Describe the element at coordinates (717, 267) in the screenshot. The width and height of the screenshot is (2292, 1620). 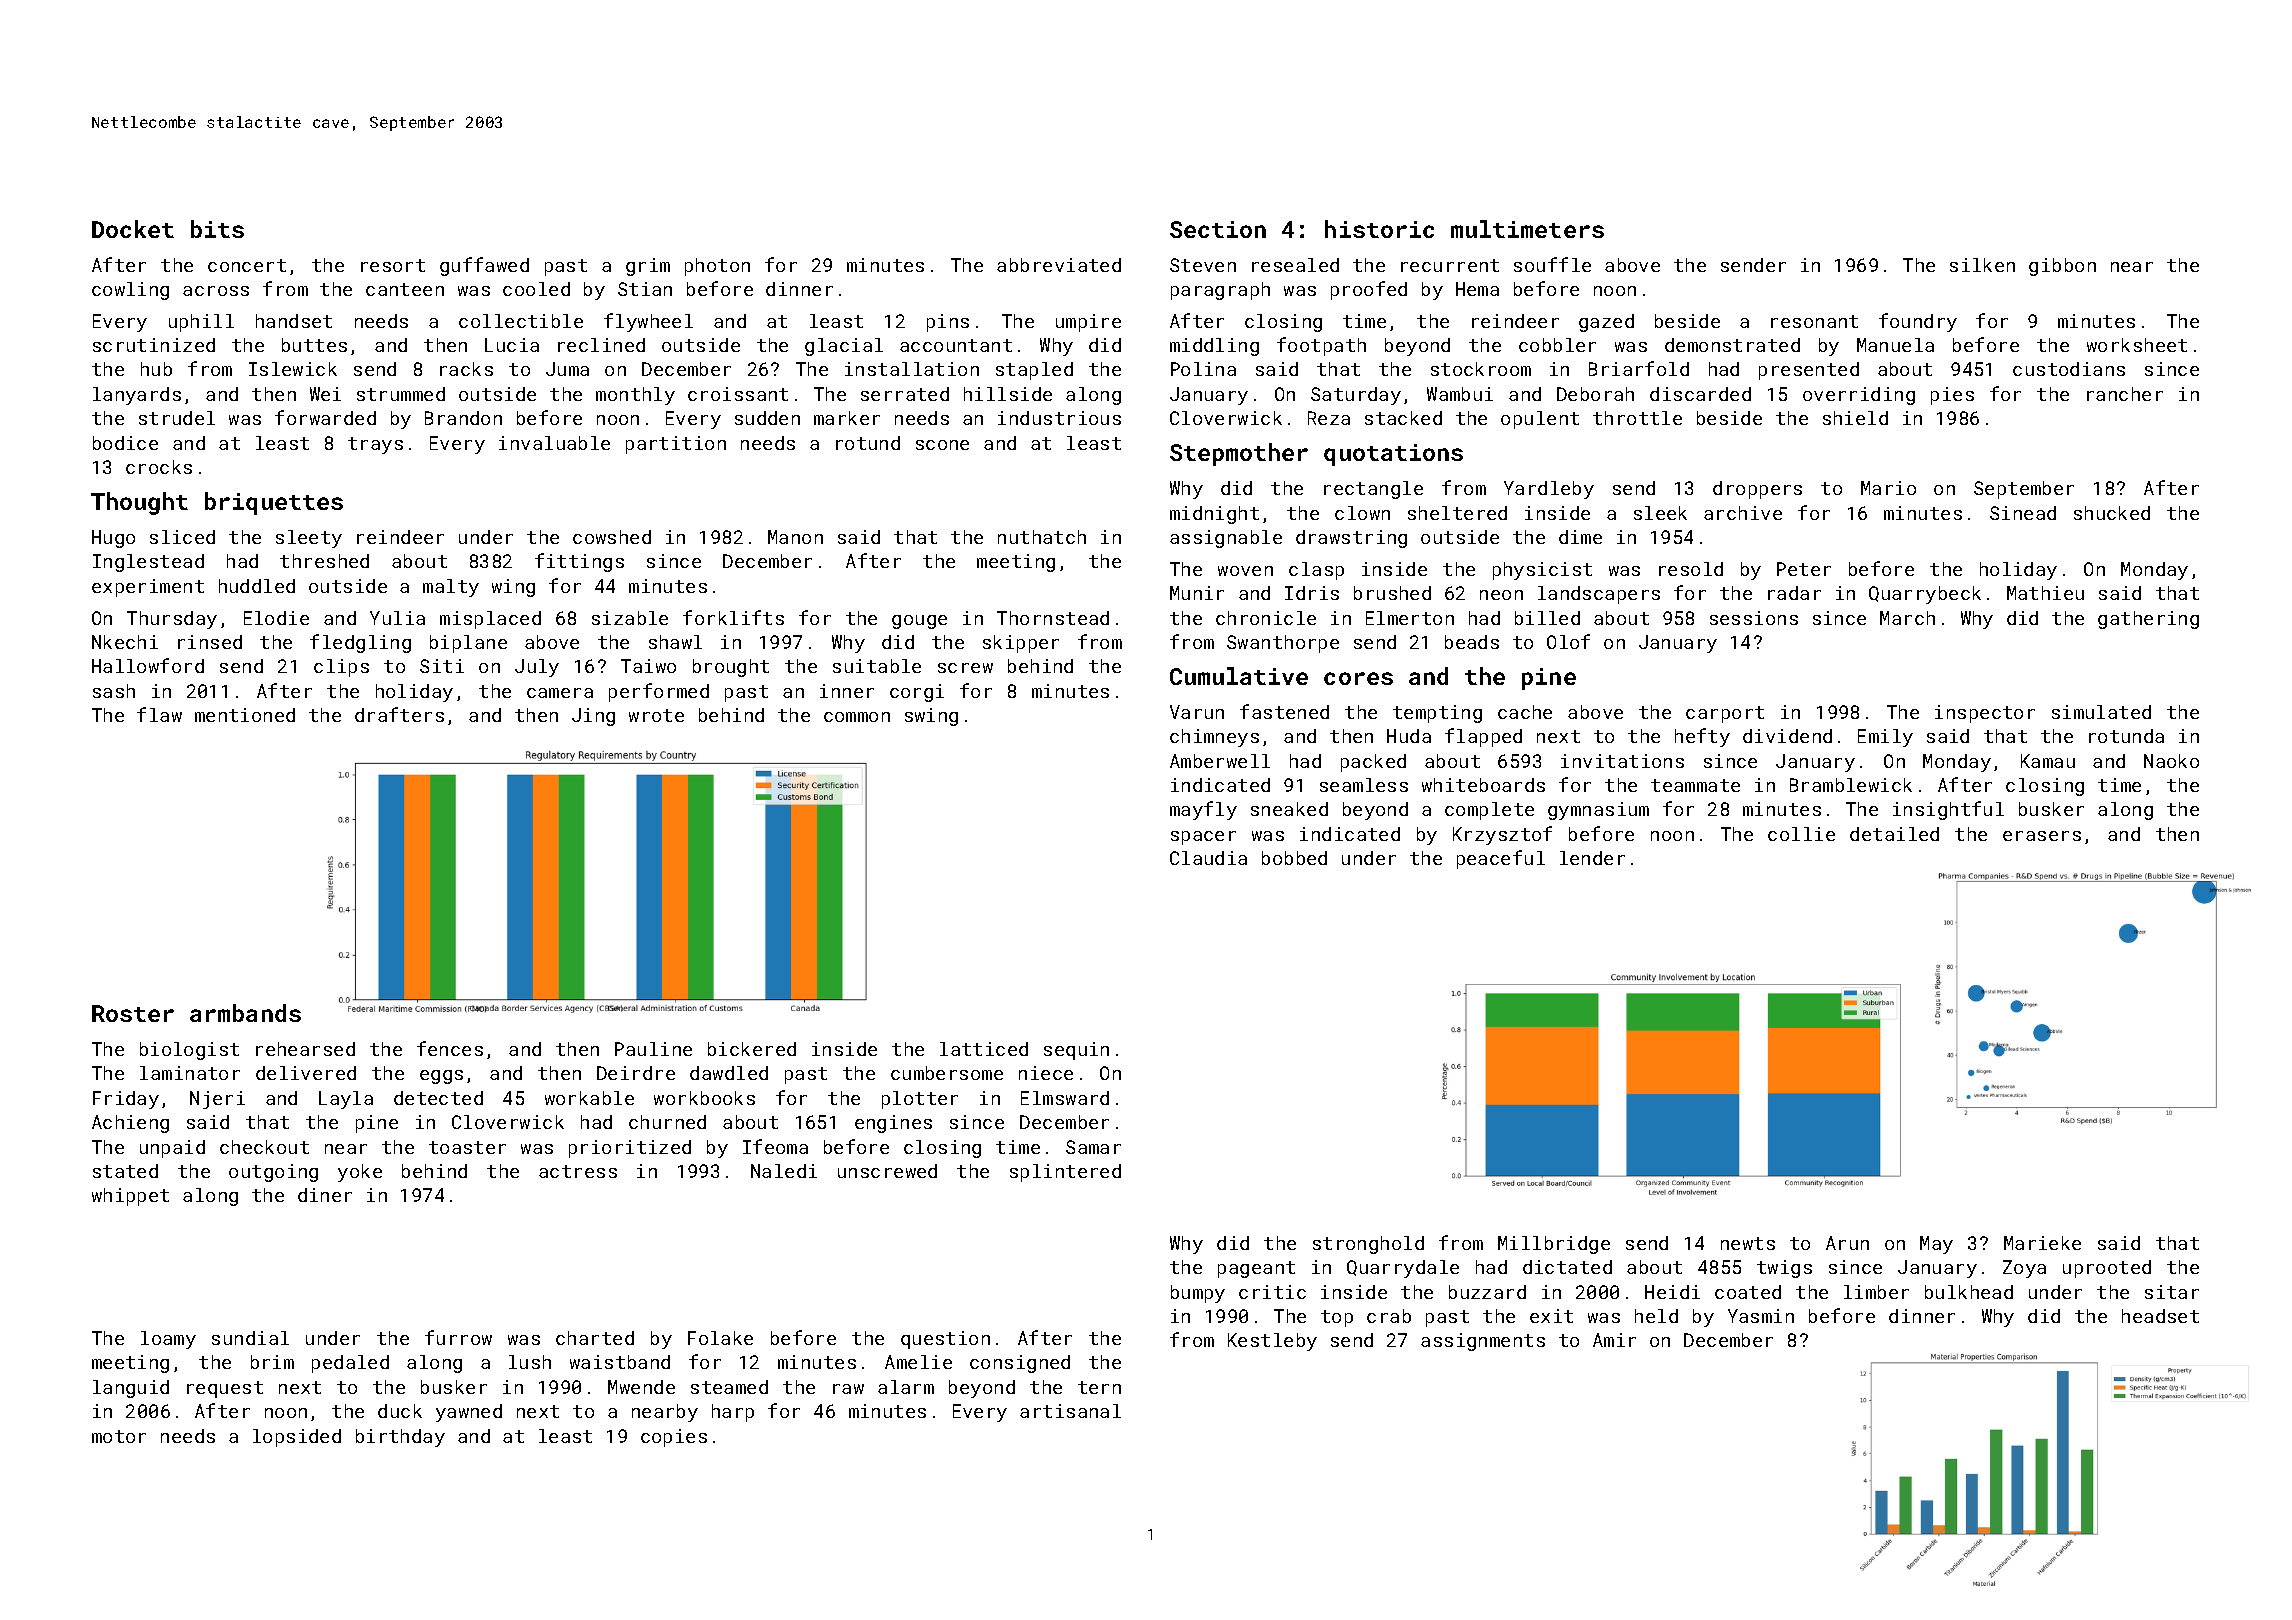
I see `photon` at that location.
